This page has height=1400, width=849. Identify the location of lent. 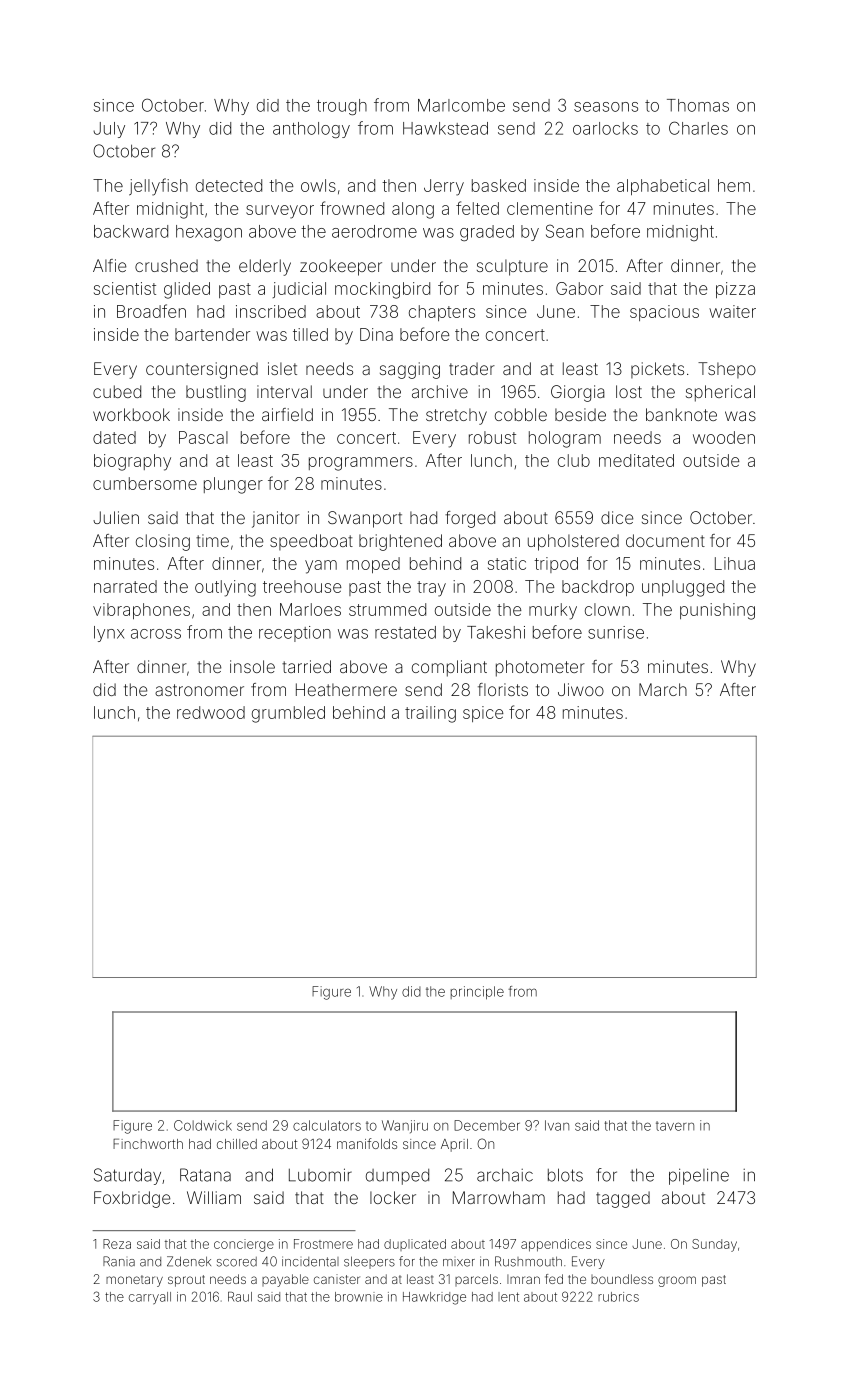
(508, 1297).
